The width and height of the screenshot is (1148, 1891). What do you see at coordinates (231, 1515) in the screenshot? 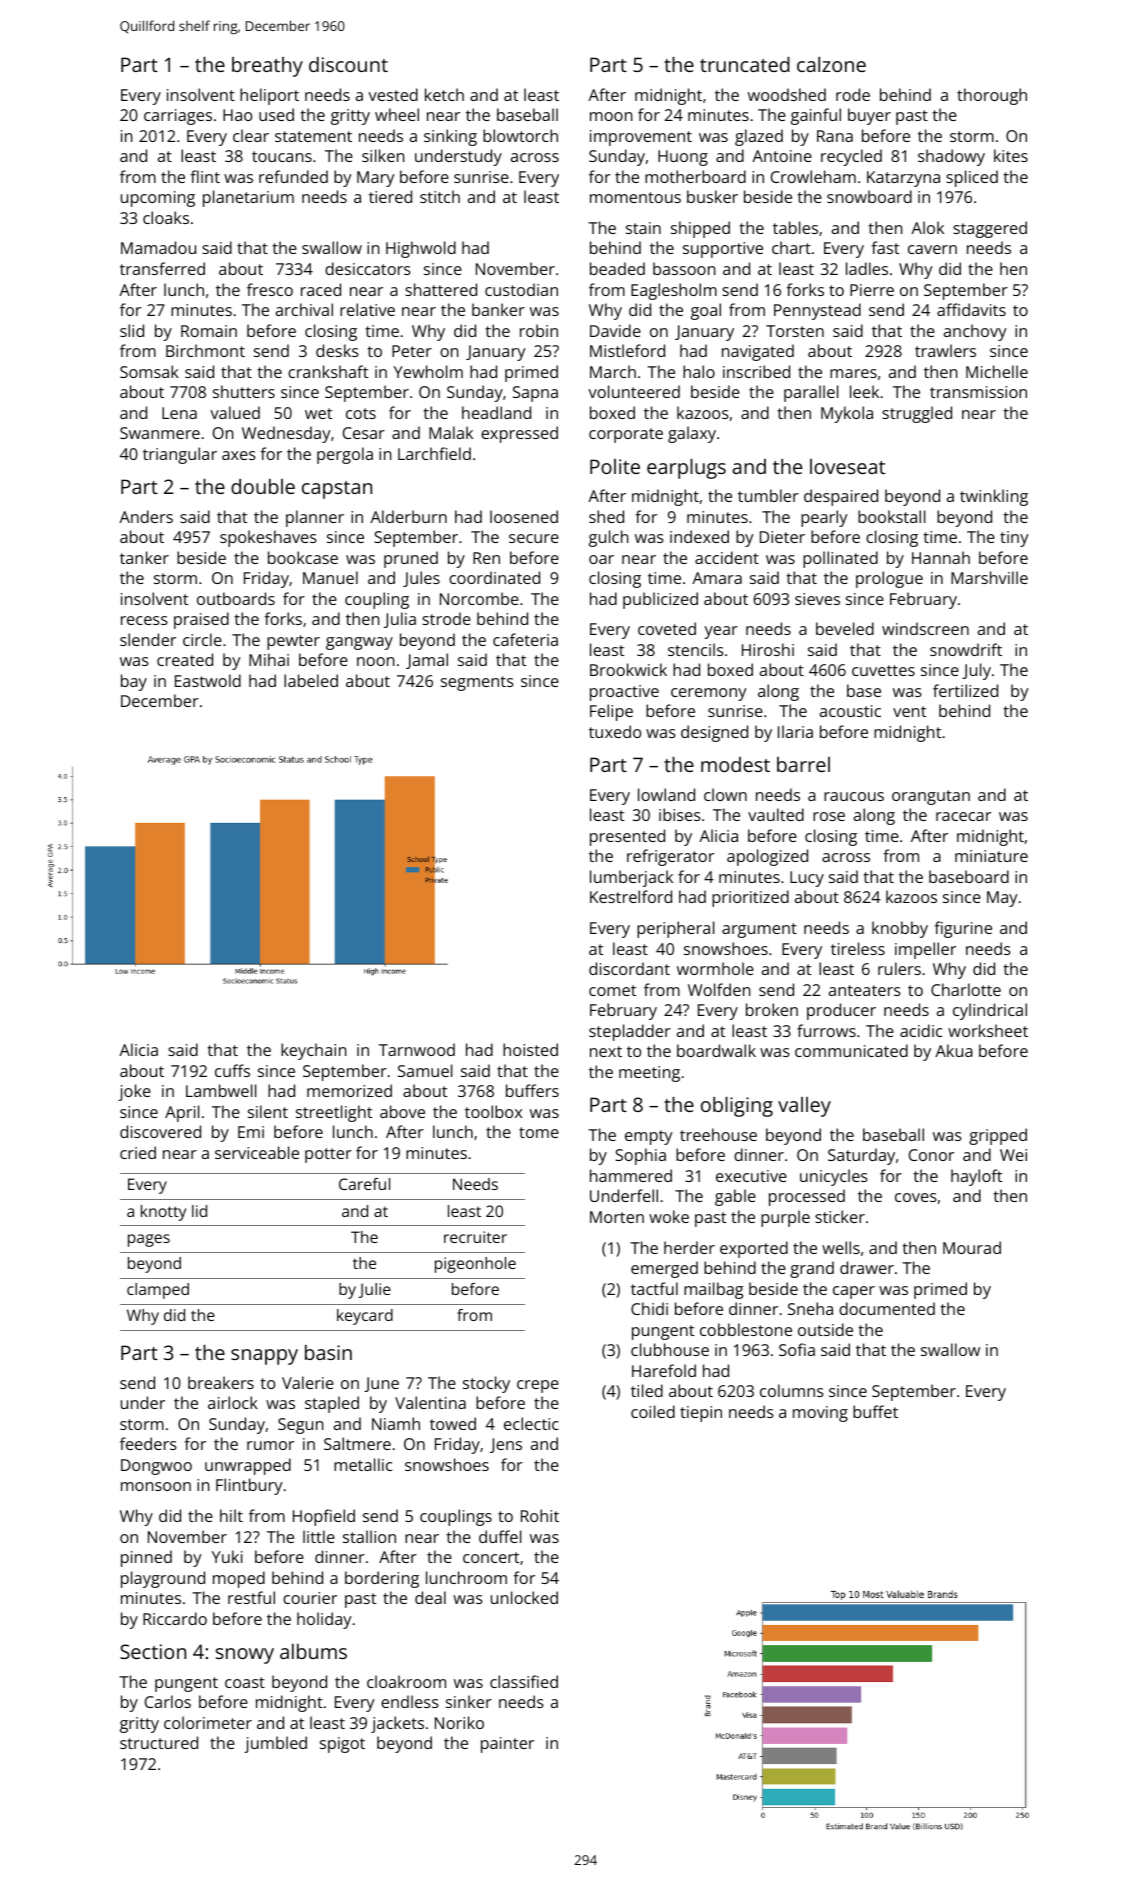
I see `hilt` at bounding box center [231, 1515].
